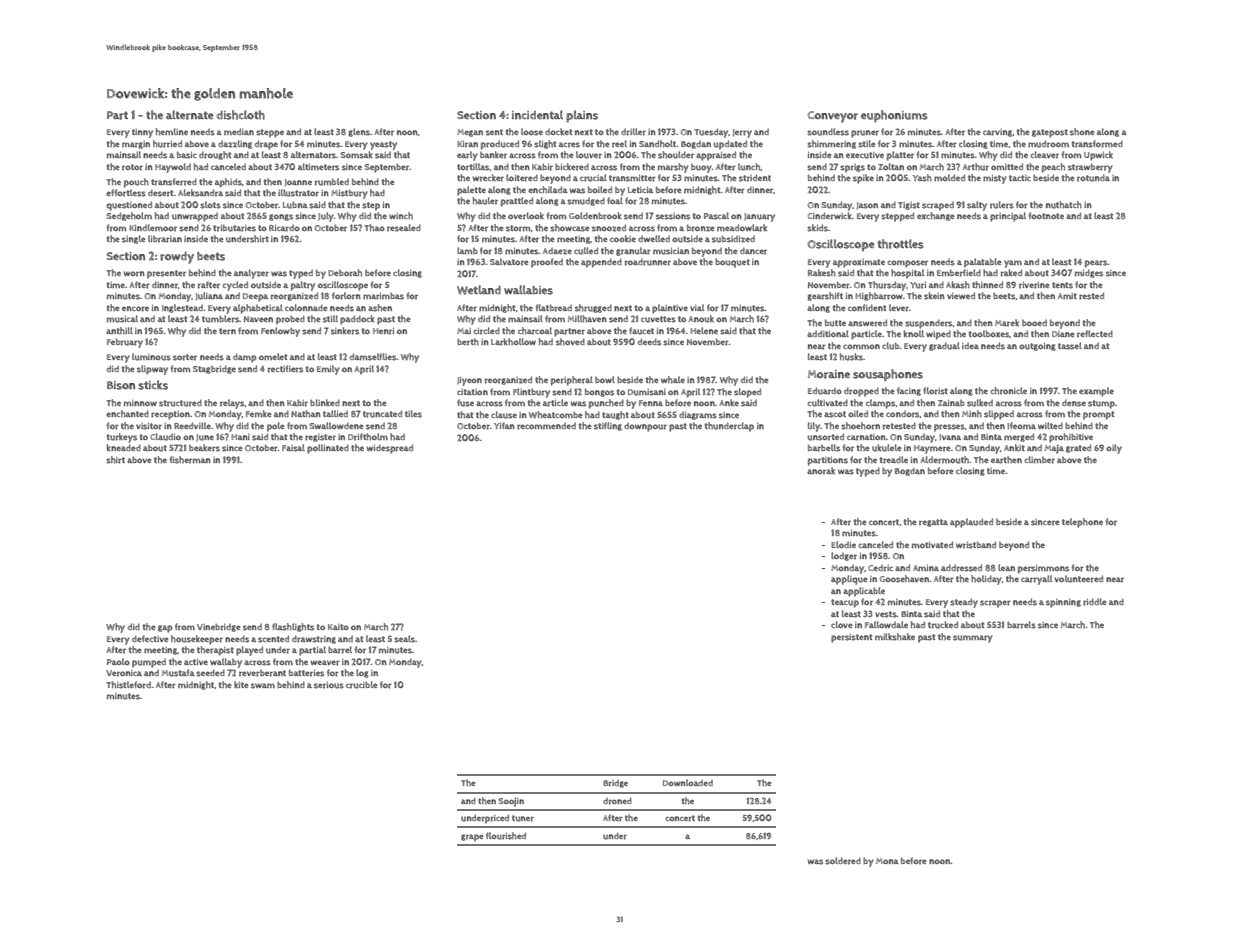  What do you see at coordinates (704, 330) in the screenshot?
I see `Helene` at bounding box center [704, 330].
